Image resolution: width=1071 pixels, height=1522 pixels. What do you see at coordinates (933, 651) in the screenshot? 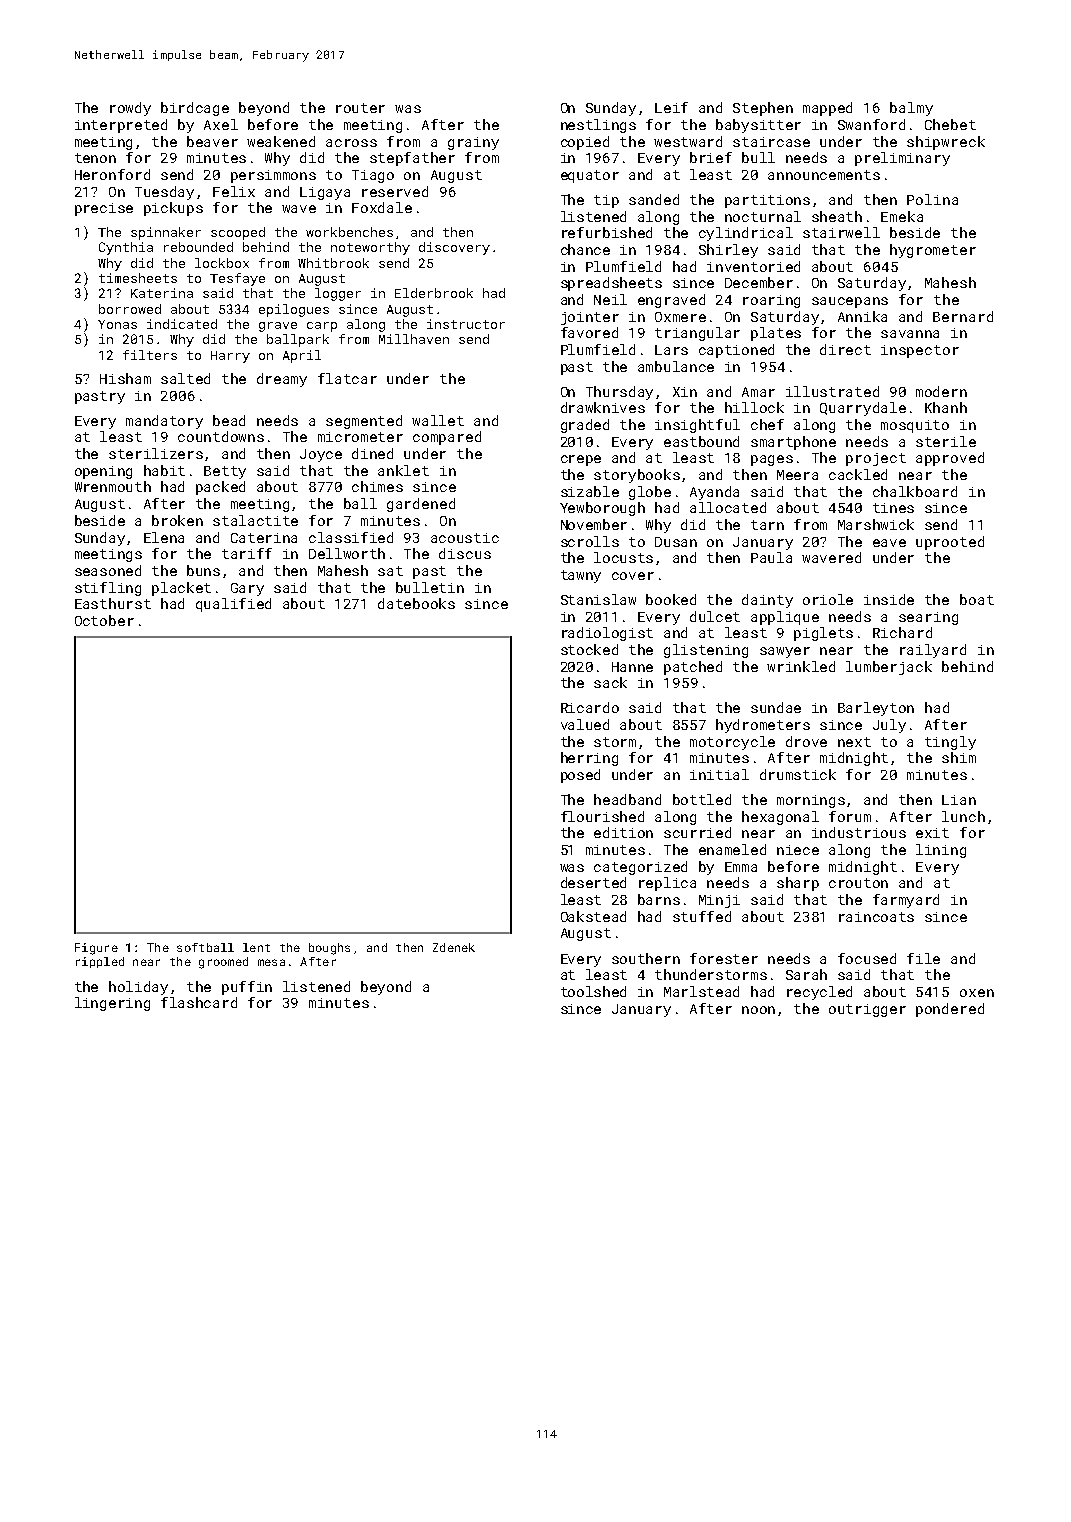
I see `railyard` at bounding box center [933, 651].
